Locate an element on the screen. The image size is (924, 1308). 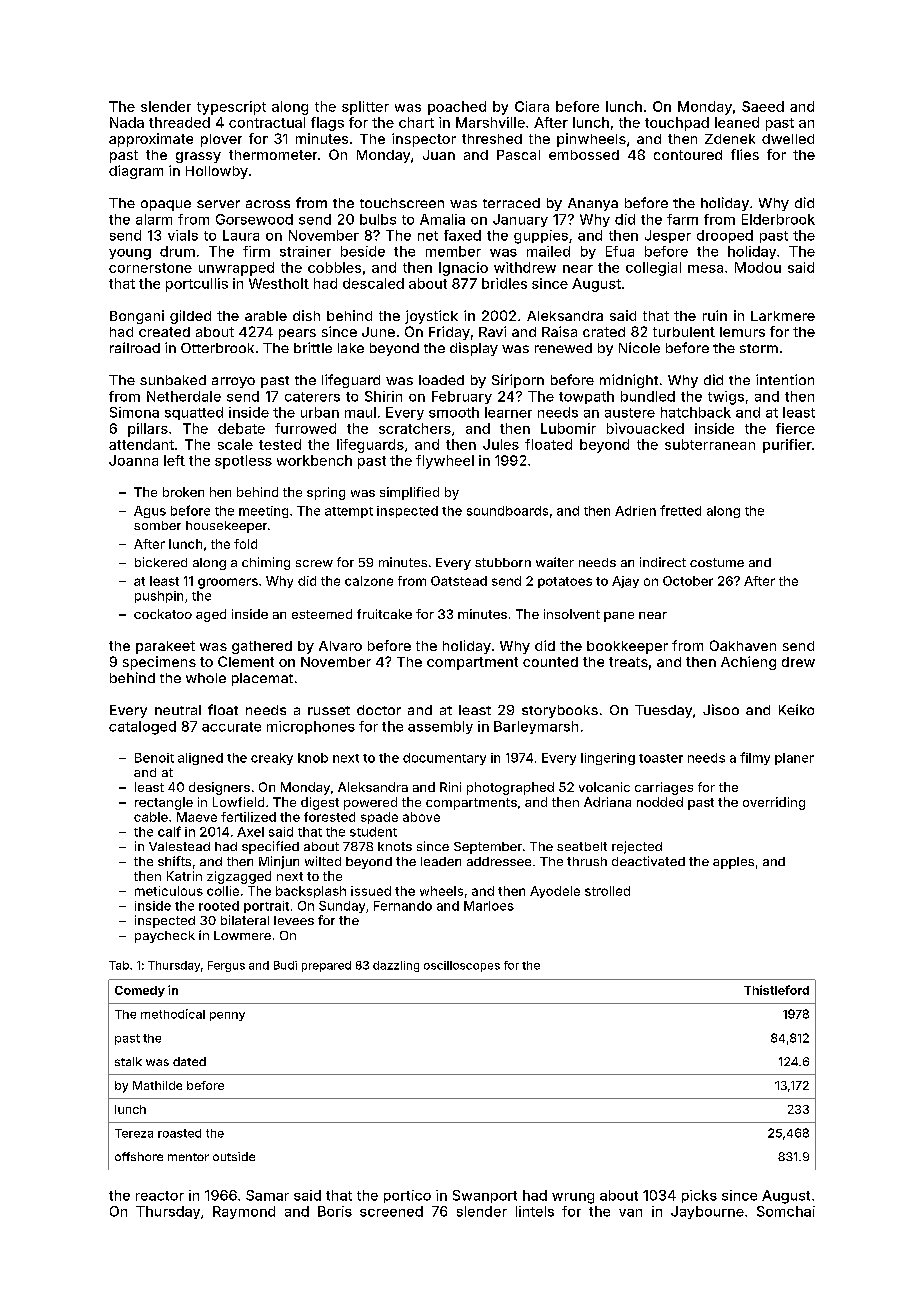
Oatstead is located at coordinates (459, 581).
